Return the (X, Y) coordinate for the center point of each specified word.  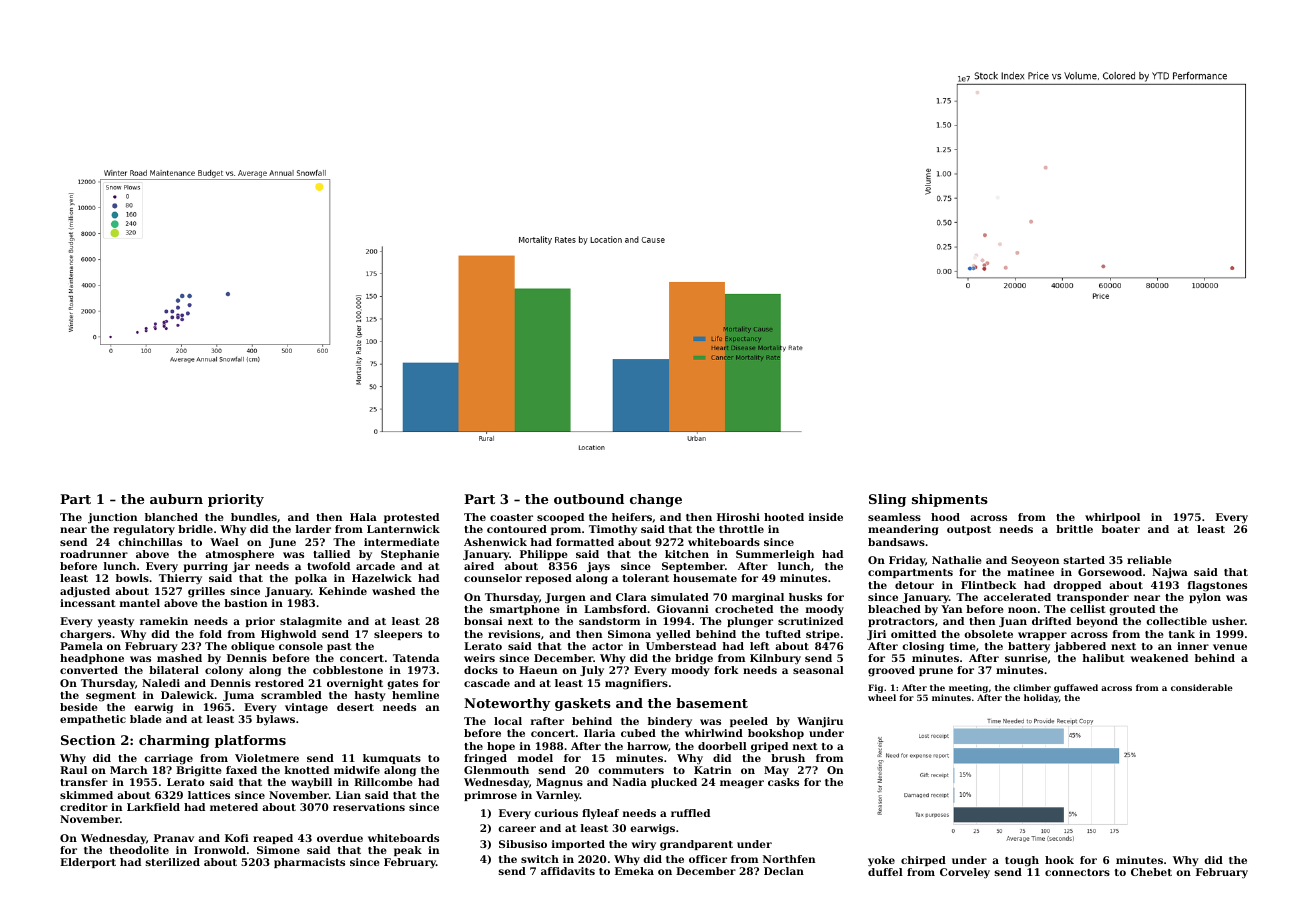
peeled (749, 722)
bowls (132, 578)
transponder (1093, 598)
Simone (278, 850)
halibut (1103, 658)
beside (79, 707)
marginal (758, 598)
